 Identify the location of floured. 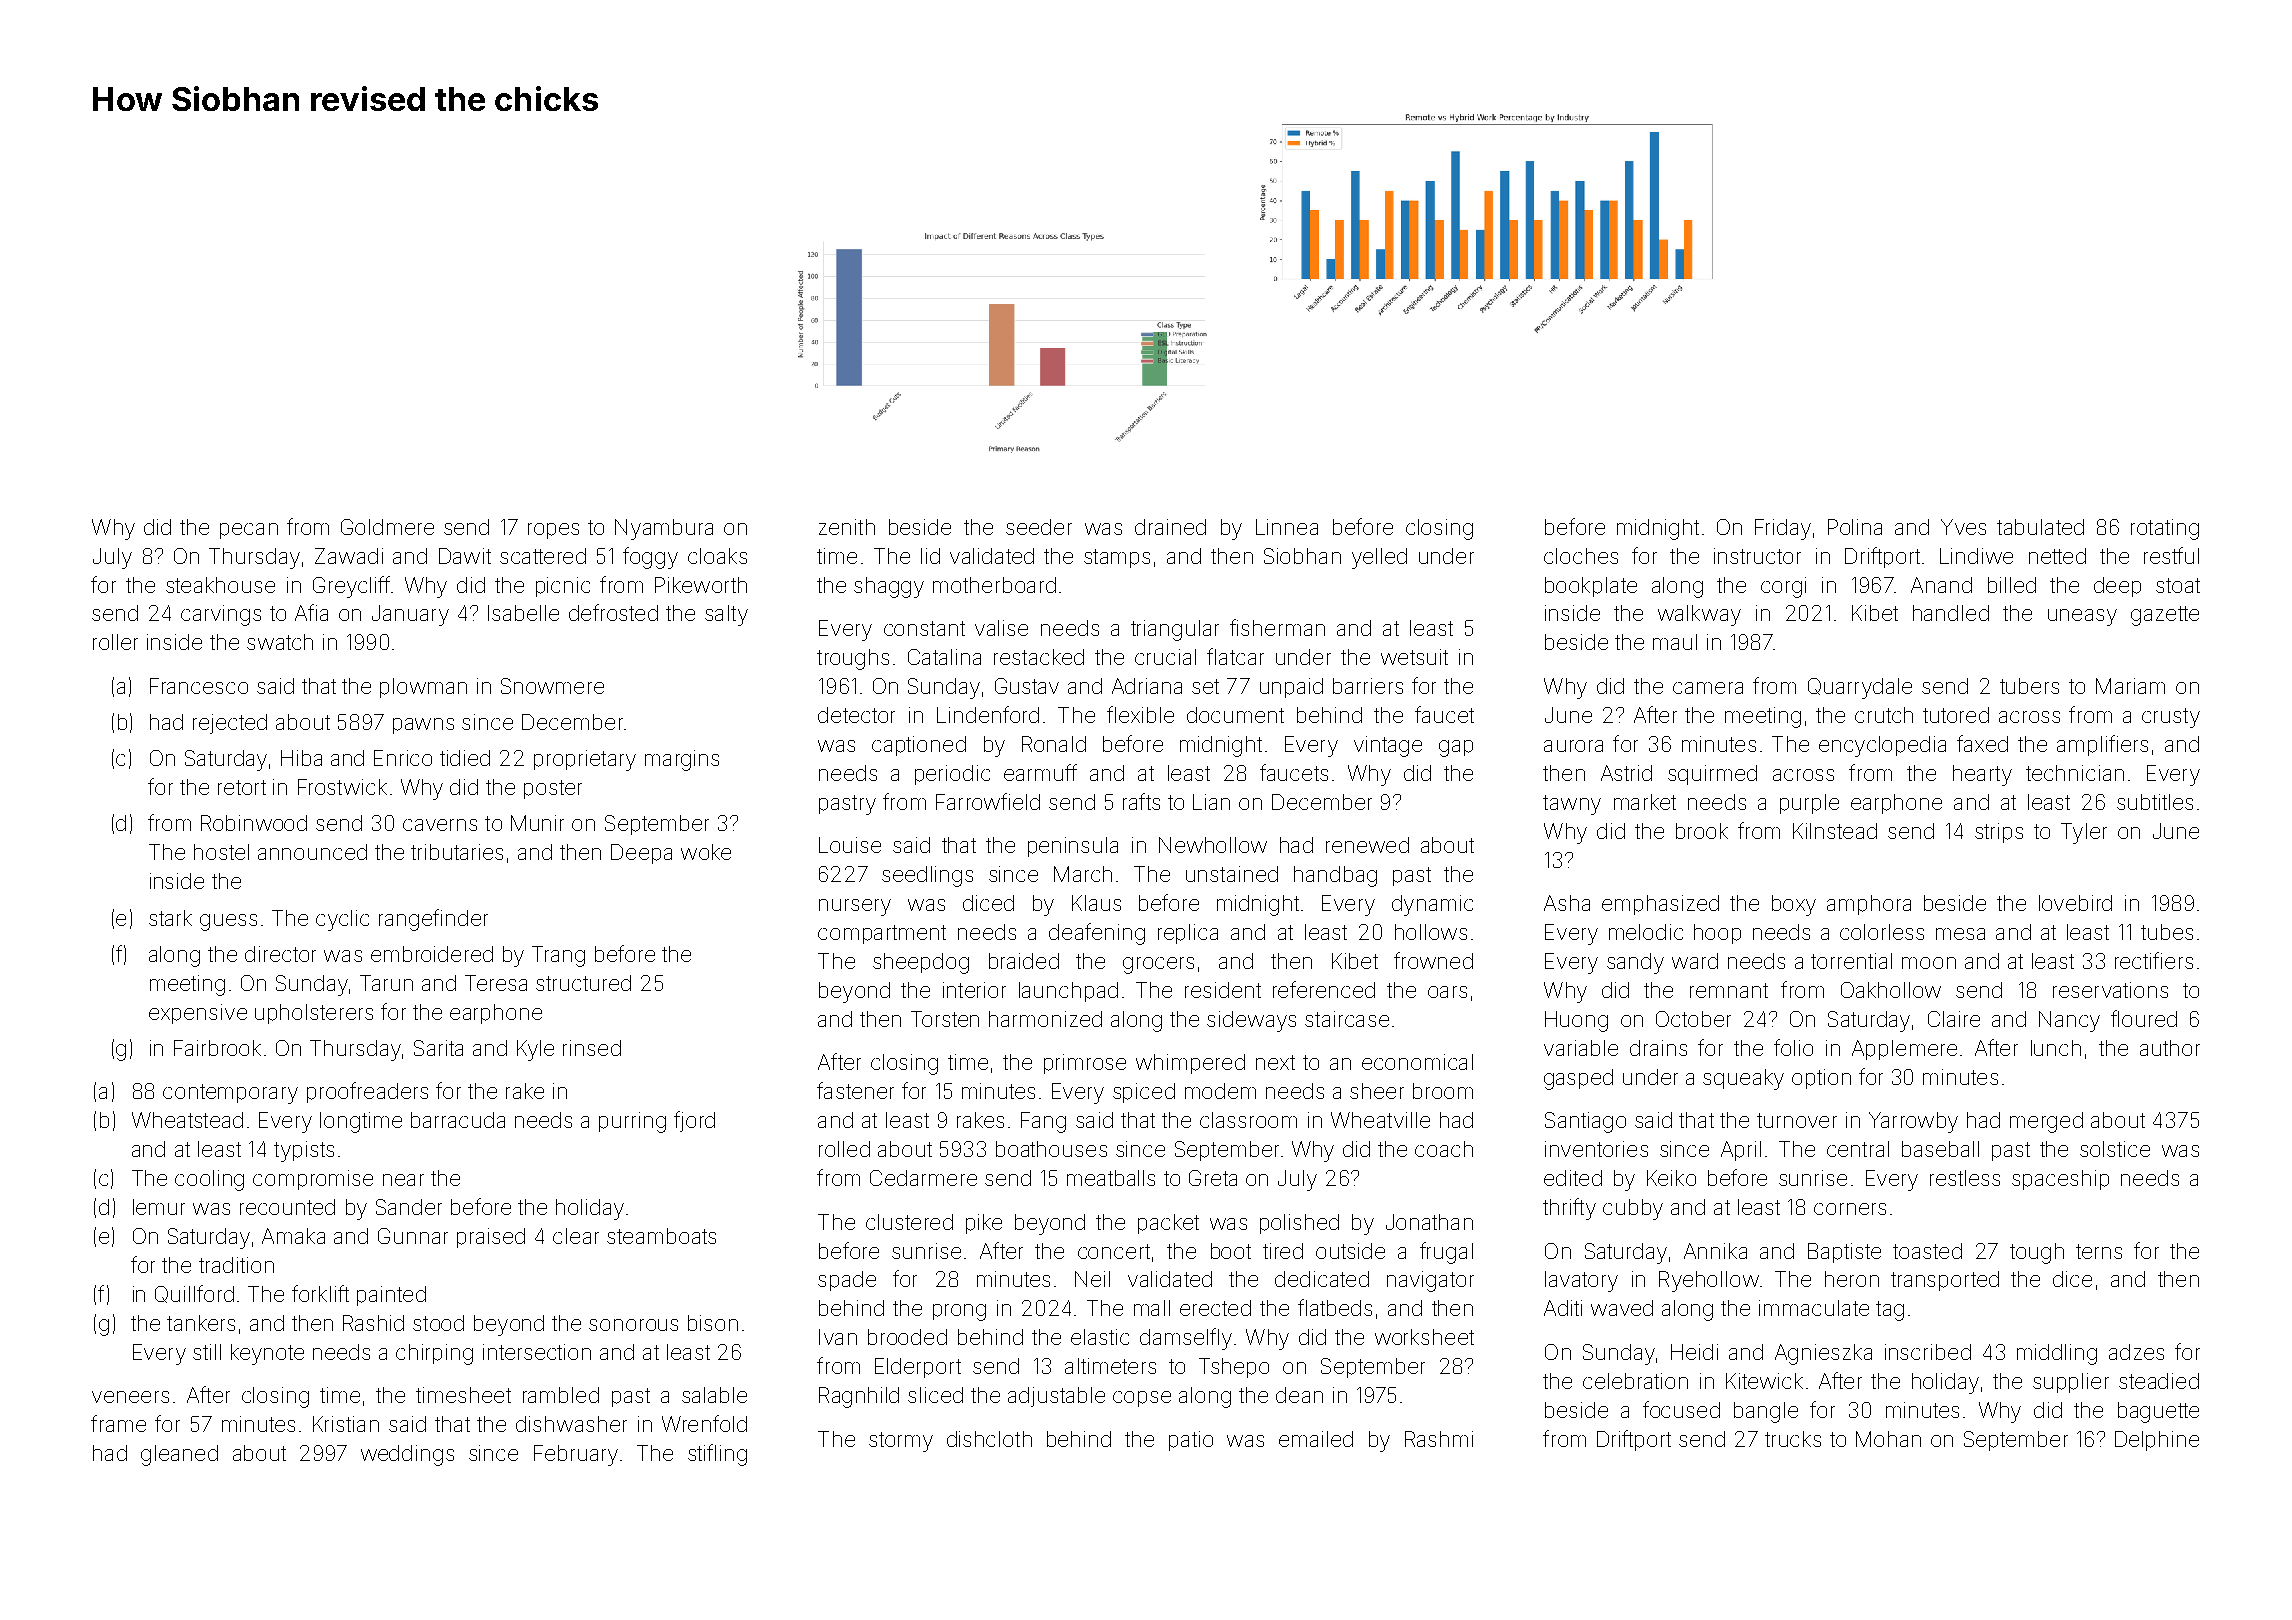
(2144, 1018).
